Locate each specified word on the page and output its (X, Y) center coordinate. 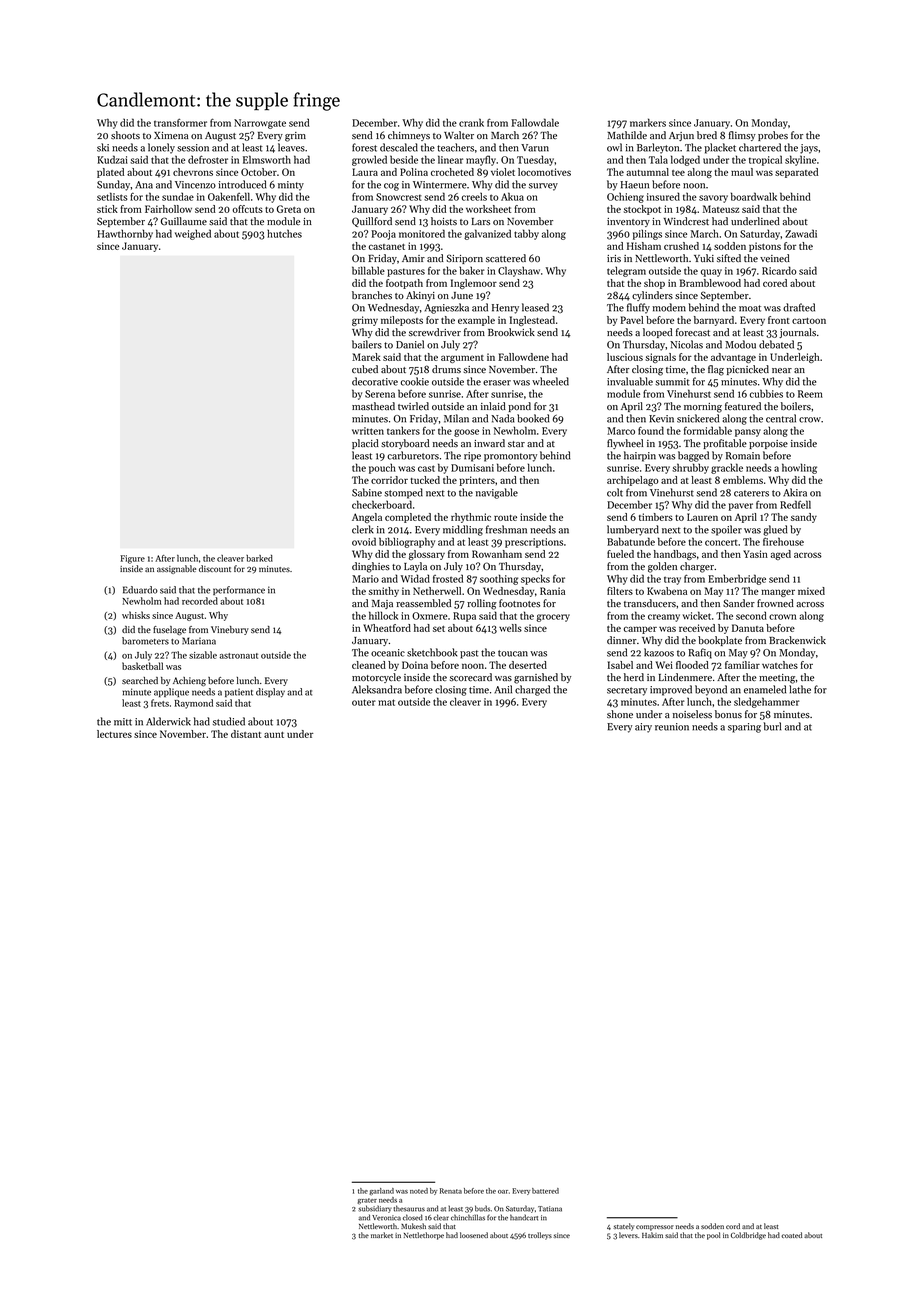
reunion (672, 727)
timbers (656, 517)
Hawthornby (125, 234)
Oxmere (430, 616)
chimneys (409, 136)
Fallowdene (523, 357)
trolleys (540, 1236)
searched (140, 680)
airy (643, 728)
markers (648, 122)
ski (103, 147)
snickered (698, 418)
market (382, 1235)
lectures (114, 734)
